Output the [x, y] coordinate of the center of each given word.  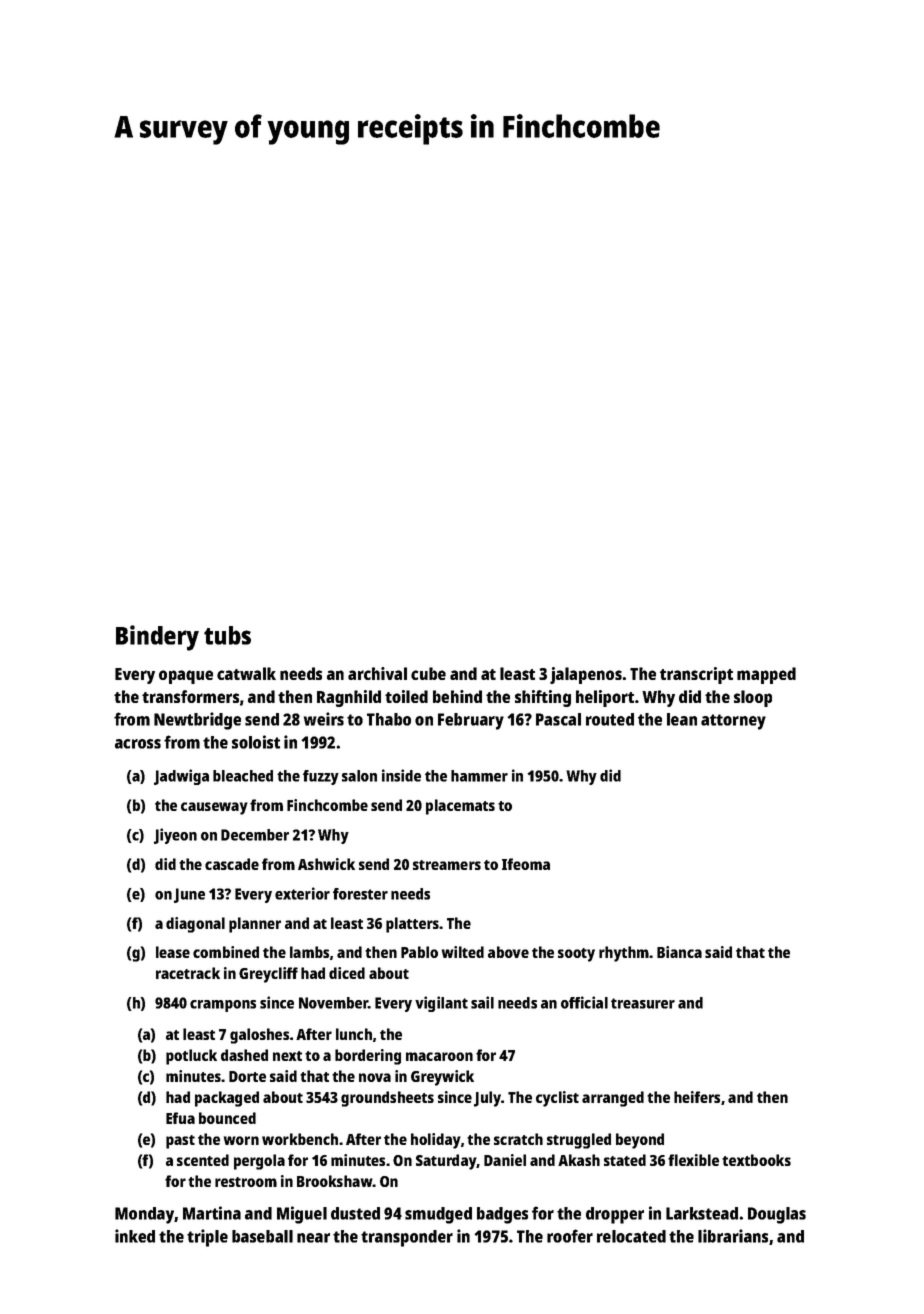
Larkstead [702, 1213]
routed [610, 719]
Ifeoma [526, 864]
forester [360, 894]
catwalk [246, 673]
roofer [570, 1236]
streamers [447, 865]
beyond [640, 1141]
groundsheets [387, 1099]
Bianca [679, 952]
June [189, 895]
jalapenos [586, 675]
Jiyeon [175, 836]
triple [207, 1238]
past [180, 1142]
